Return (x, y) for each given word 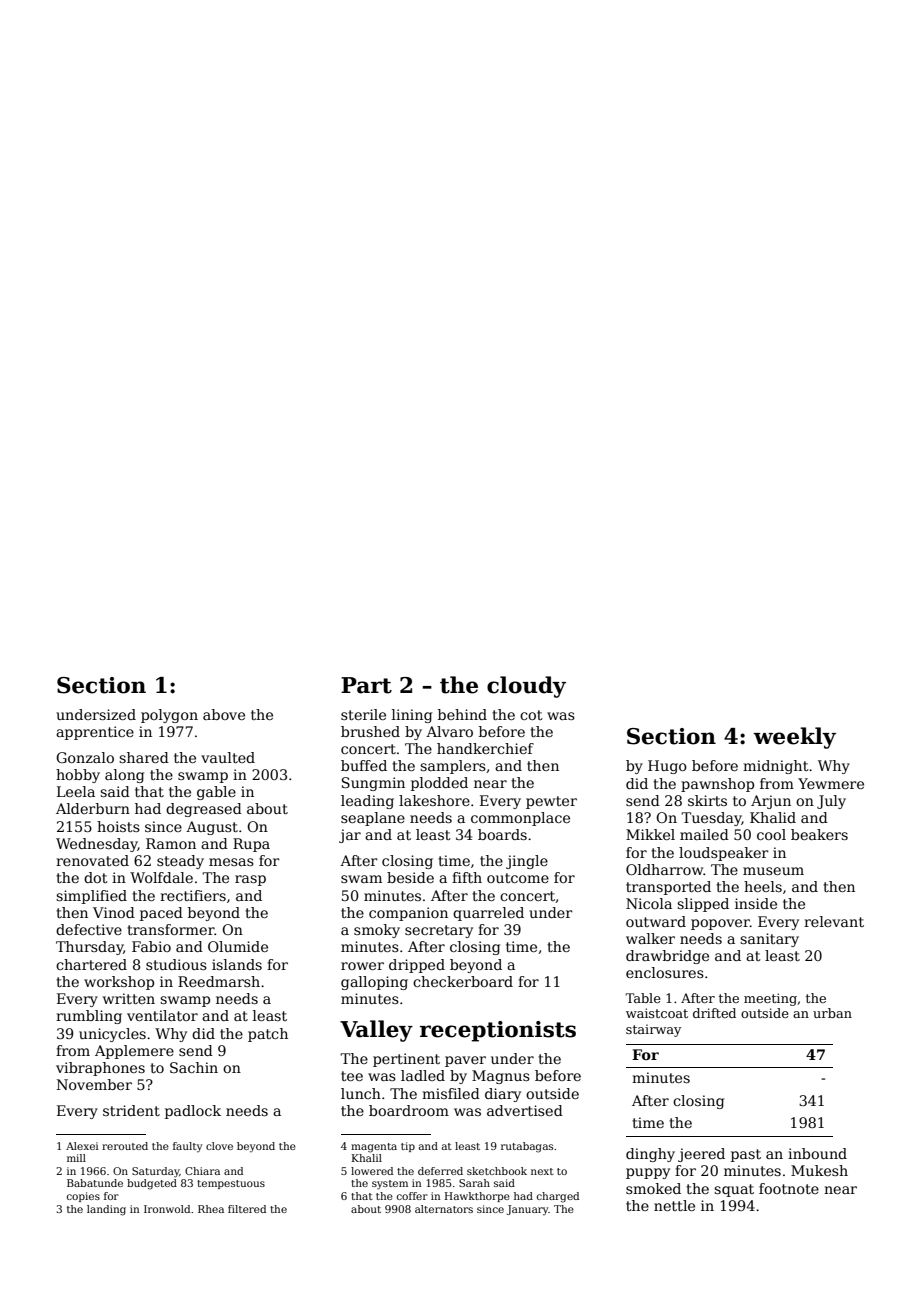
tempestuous (231, 1184)
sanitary (769, 940)
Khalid (773, 817)
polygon (169, 716)
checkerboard (463, 981)
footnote (789, 1188)
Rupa (251, 845)
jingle (527, 862)
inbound (817, 1153)
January (528, 1210)
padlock (193, 1112)
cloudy (526, 687)
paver (465, 1061)
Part (366, 685)
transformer (170, 929)
